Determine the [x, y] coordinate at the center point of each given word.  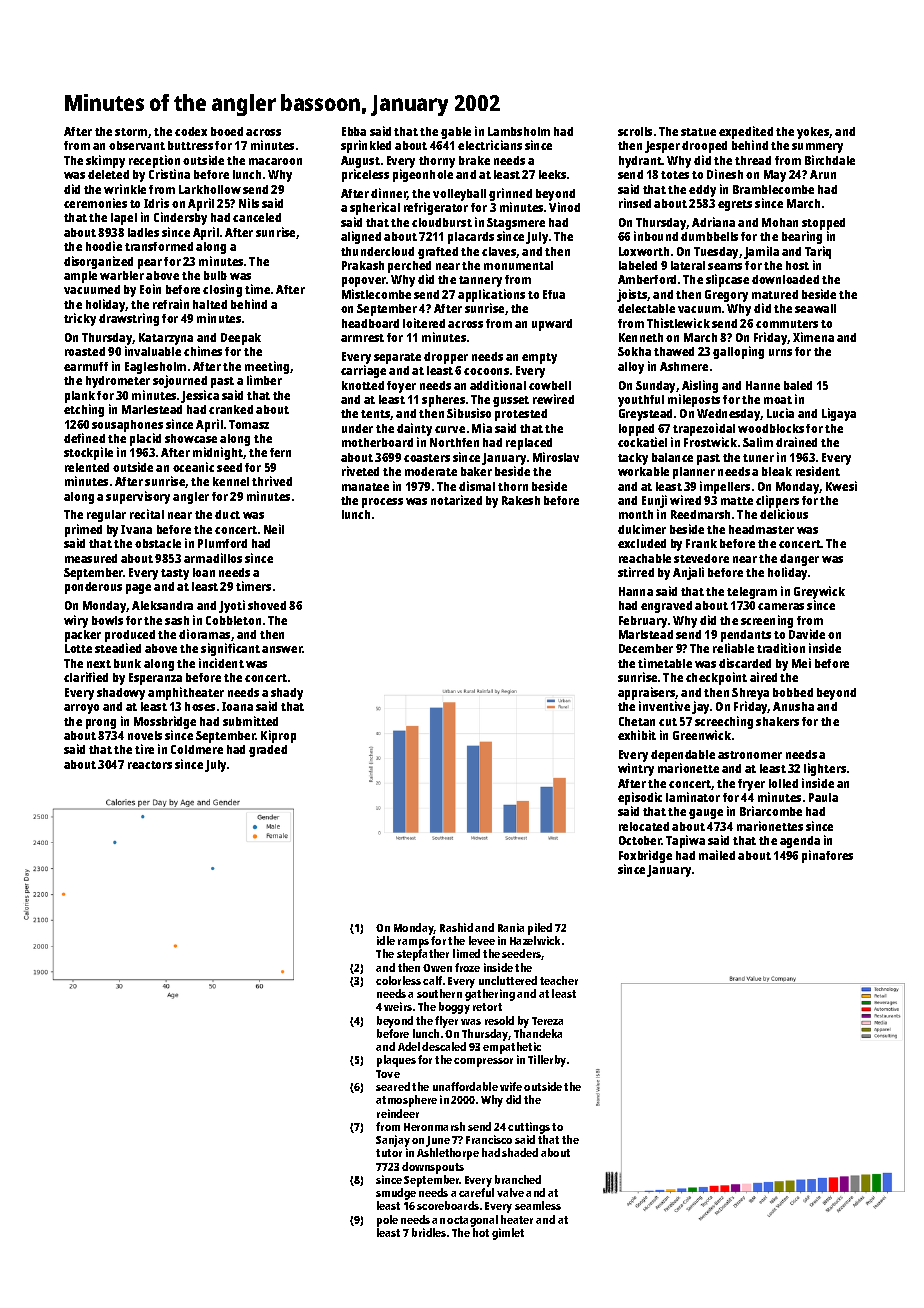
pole [387, 1221]
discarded [745, 663]
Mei [801, 663]
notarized [456, 500]
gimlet [508, 1234]
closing [222, 290]
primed [83, 530]
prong [101, 724]
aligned [361, 237]
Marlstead [646, 634]
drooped [704, 147]
